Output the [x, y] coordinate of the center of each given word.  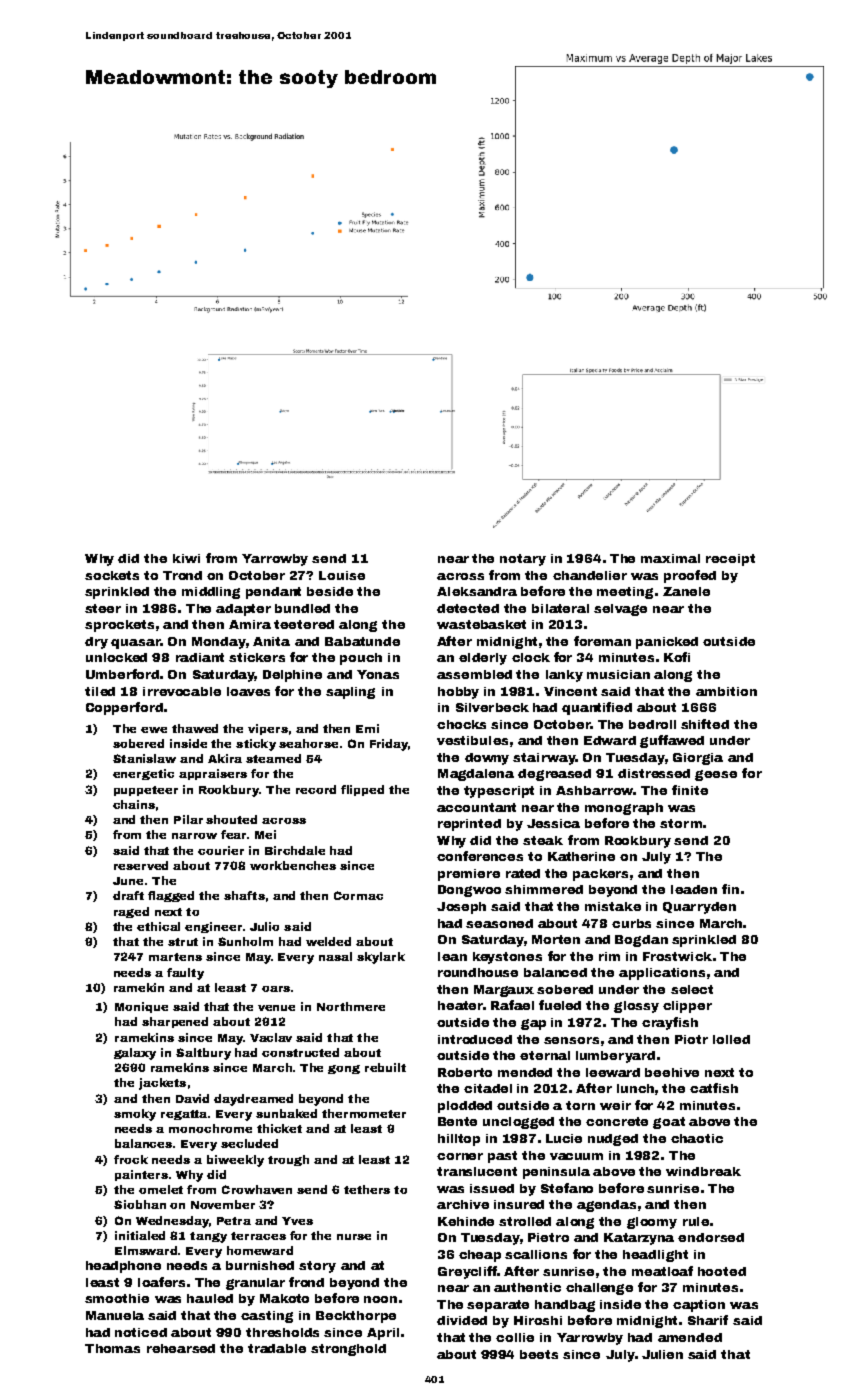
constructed [300, 1052]
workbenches [293, 865]
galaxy [135, 1054]
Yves [297, 1221]
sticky [256, 745]
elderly [483, 659]
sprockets [119, 626]
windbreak [703, 1171]
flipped [362, 790]
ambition [726, 691]
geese [716, 775]
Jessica [553, 823]
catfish [714, 1088]
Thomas [112, 1348]
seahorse [308, 743]
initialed [140, 1235]
